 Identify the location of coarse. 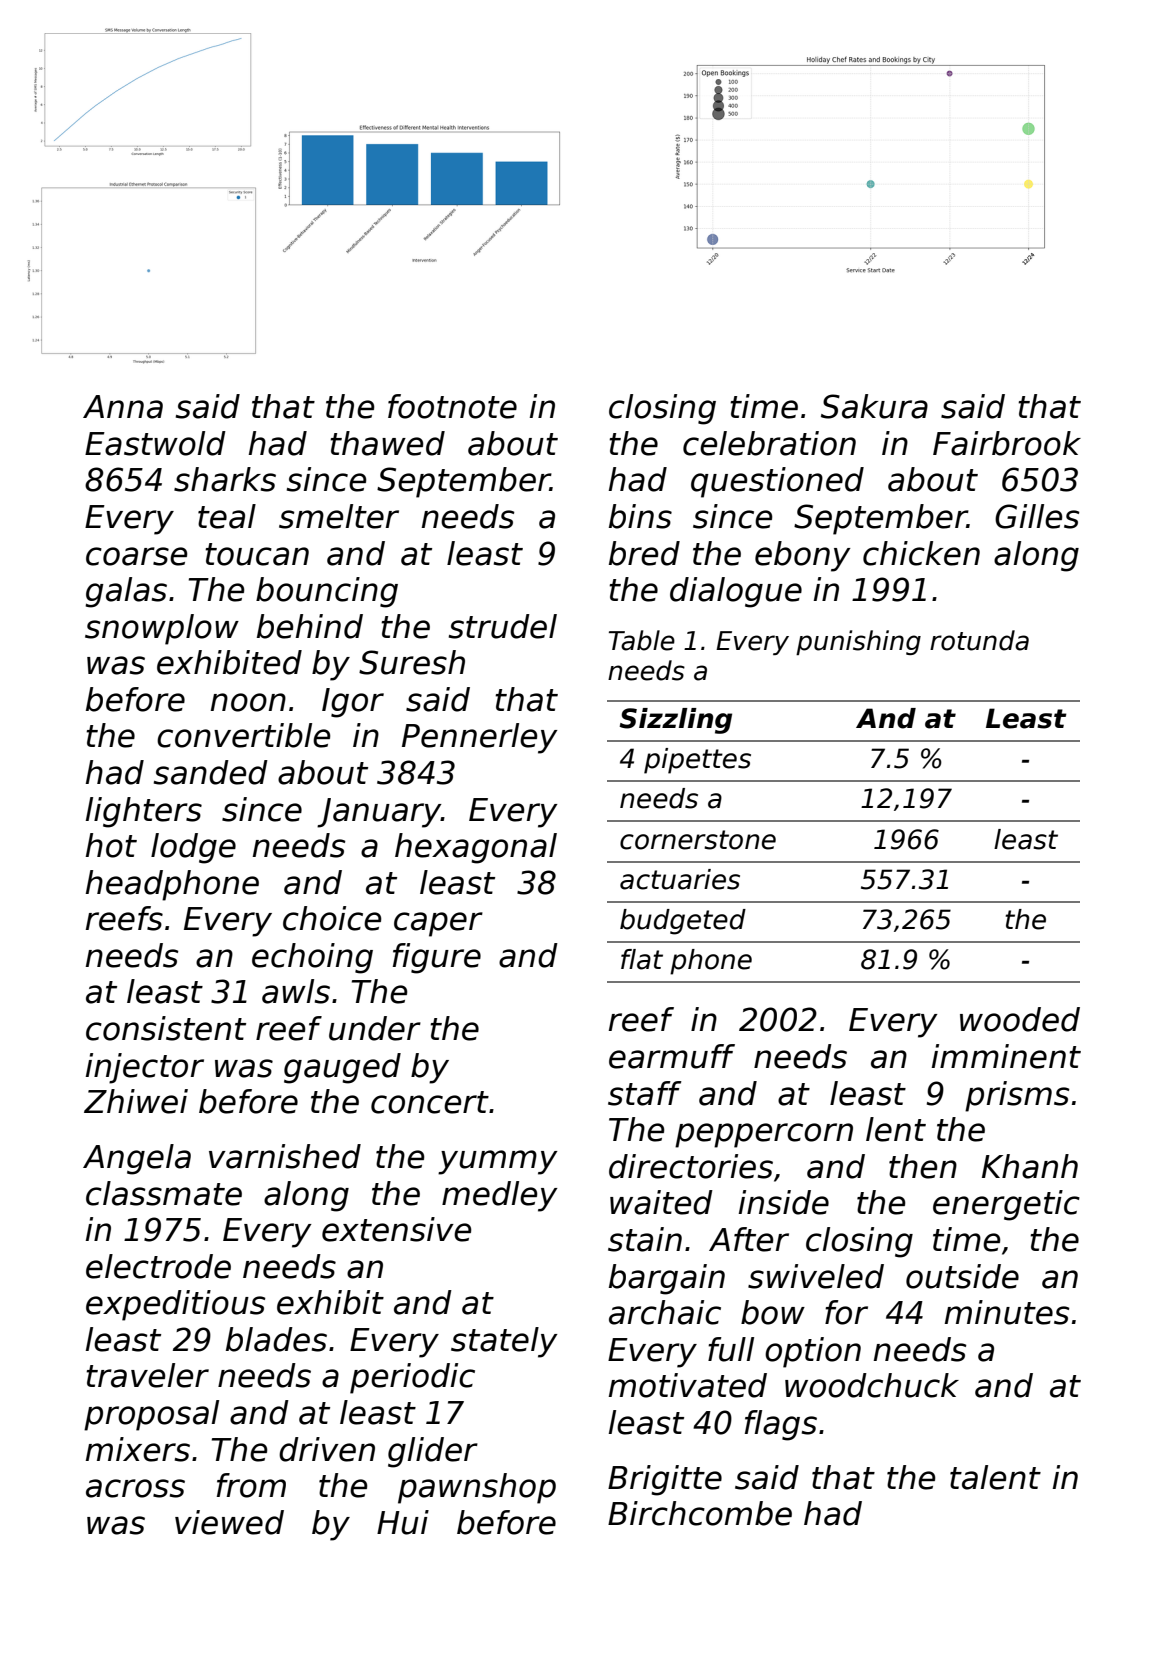
(136, 556).
